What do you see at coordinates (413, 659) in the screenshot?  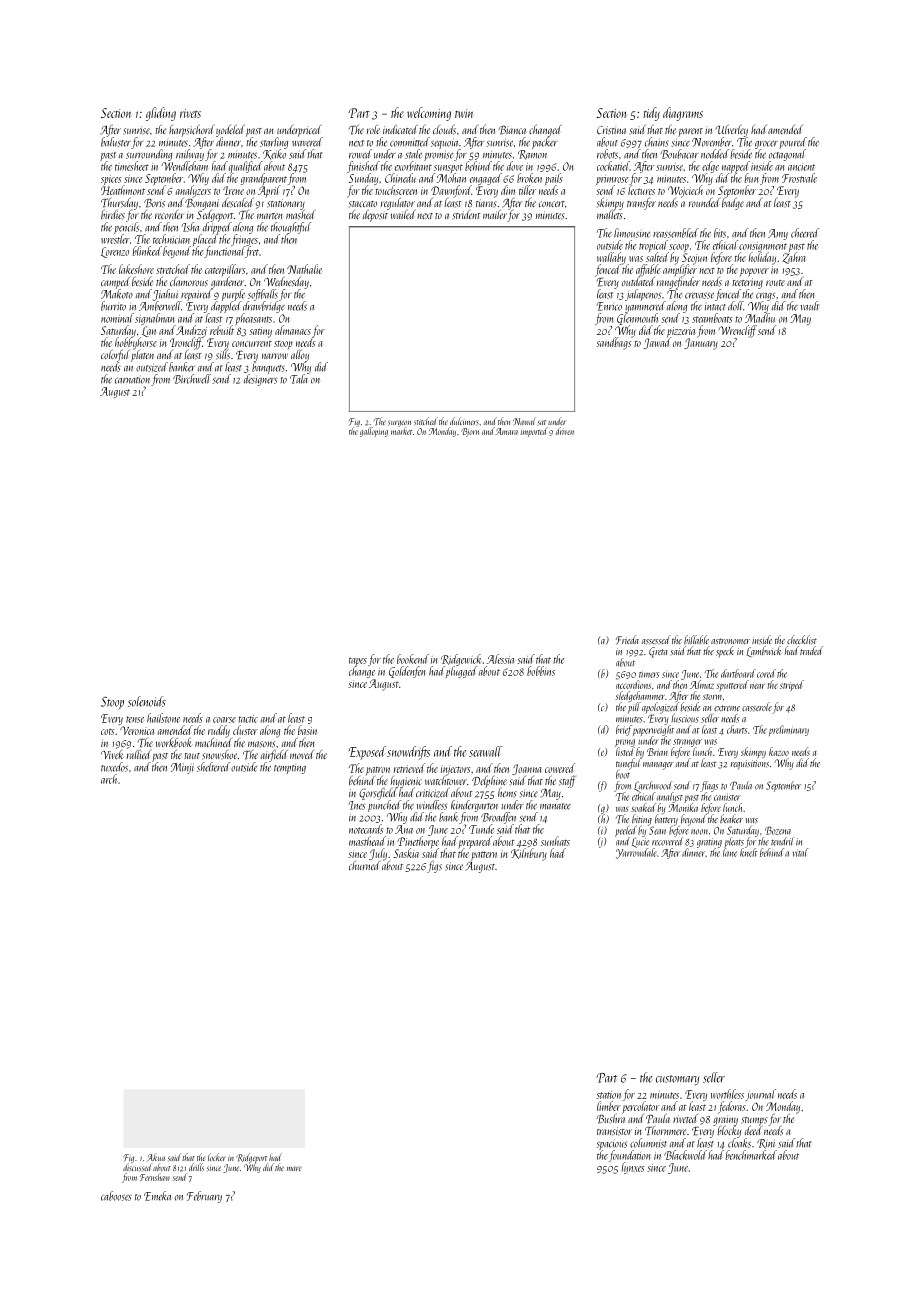 I see `bookend` at bounding box center [413, 659].
